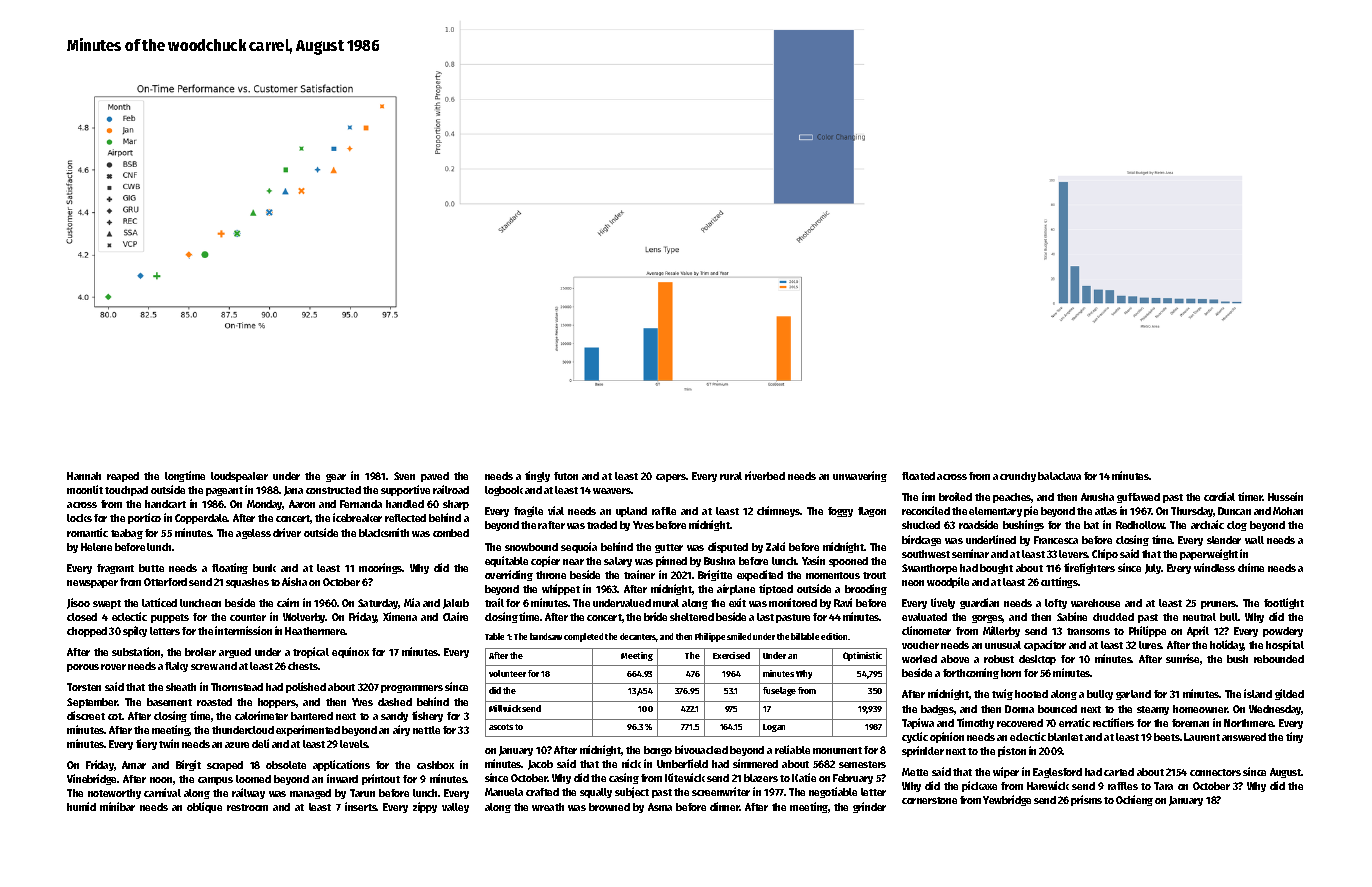 This screenshot has height=887, width=1372. Describe the element at coordinates (804, 777) in the screenshot. I see `Katie` at that location.
